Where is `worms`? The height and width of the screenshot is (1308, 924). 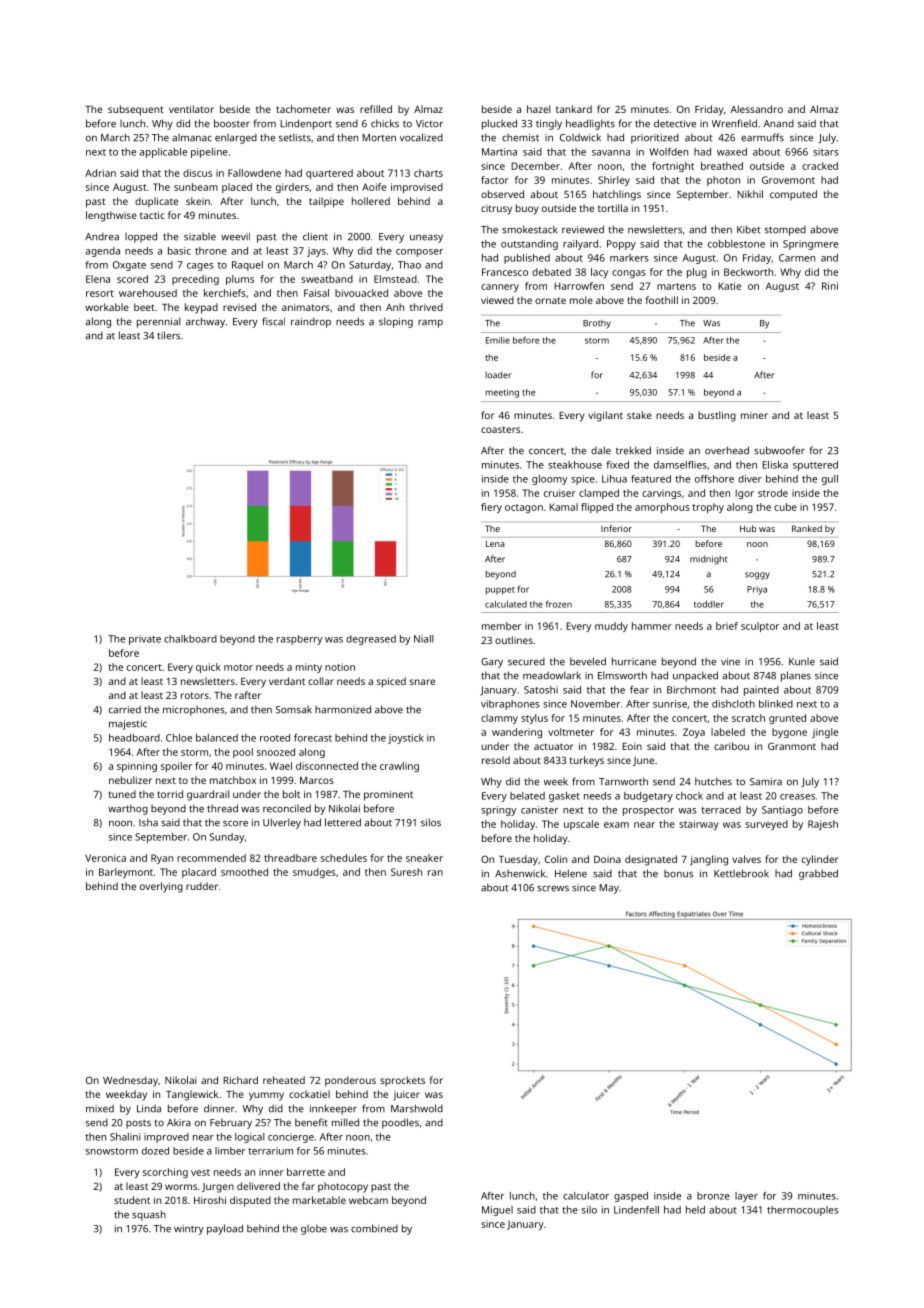
worms is located at coordinates (181, 1187).
